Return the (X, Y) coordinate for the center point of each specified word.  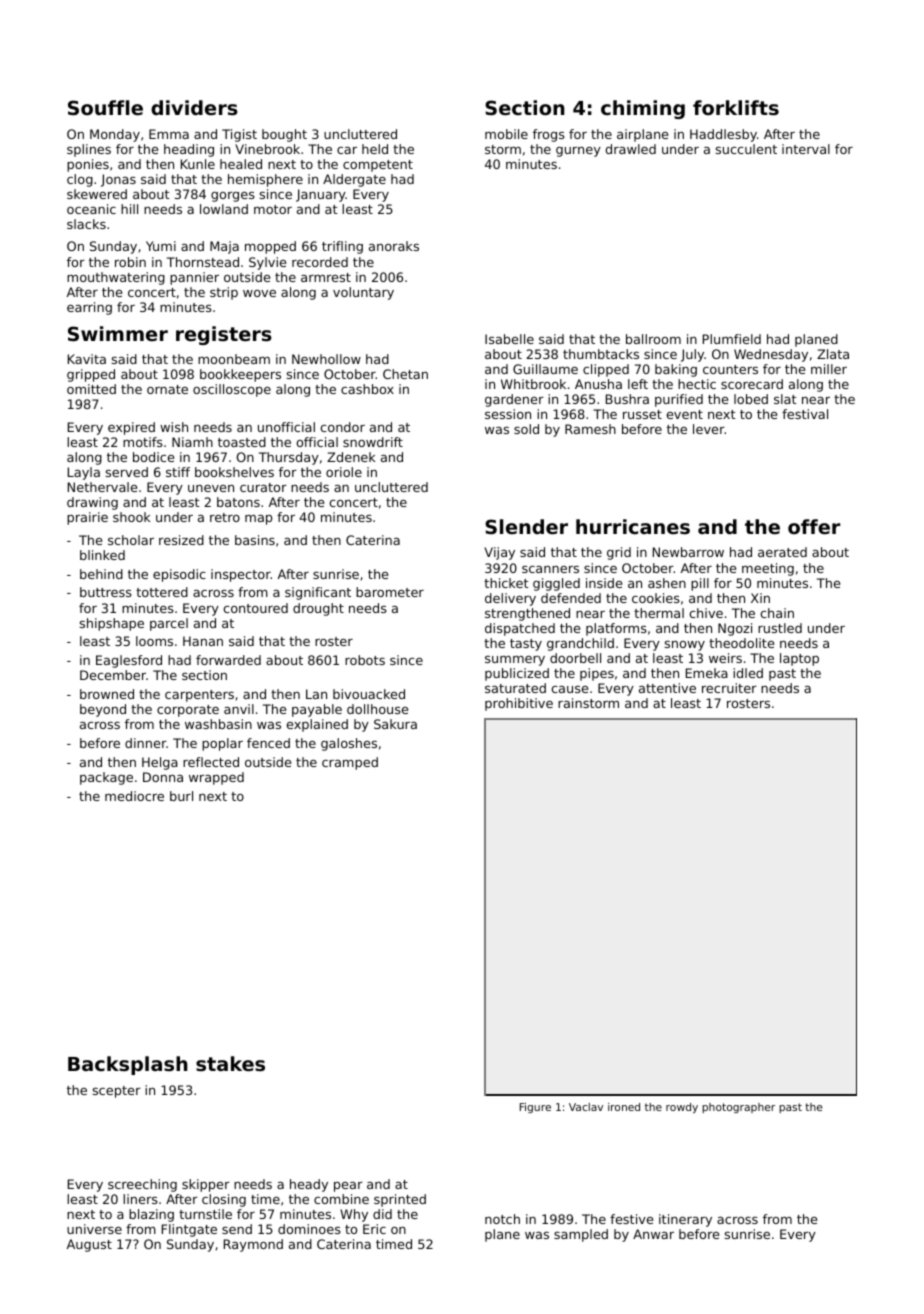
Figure (535, 1108)
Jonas (118, 180)
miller (829, 369)
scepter (117, 1092)
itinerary (685, 1220)
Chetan (405, 374)
